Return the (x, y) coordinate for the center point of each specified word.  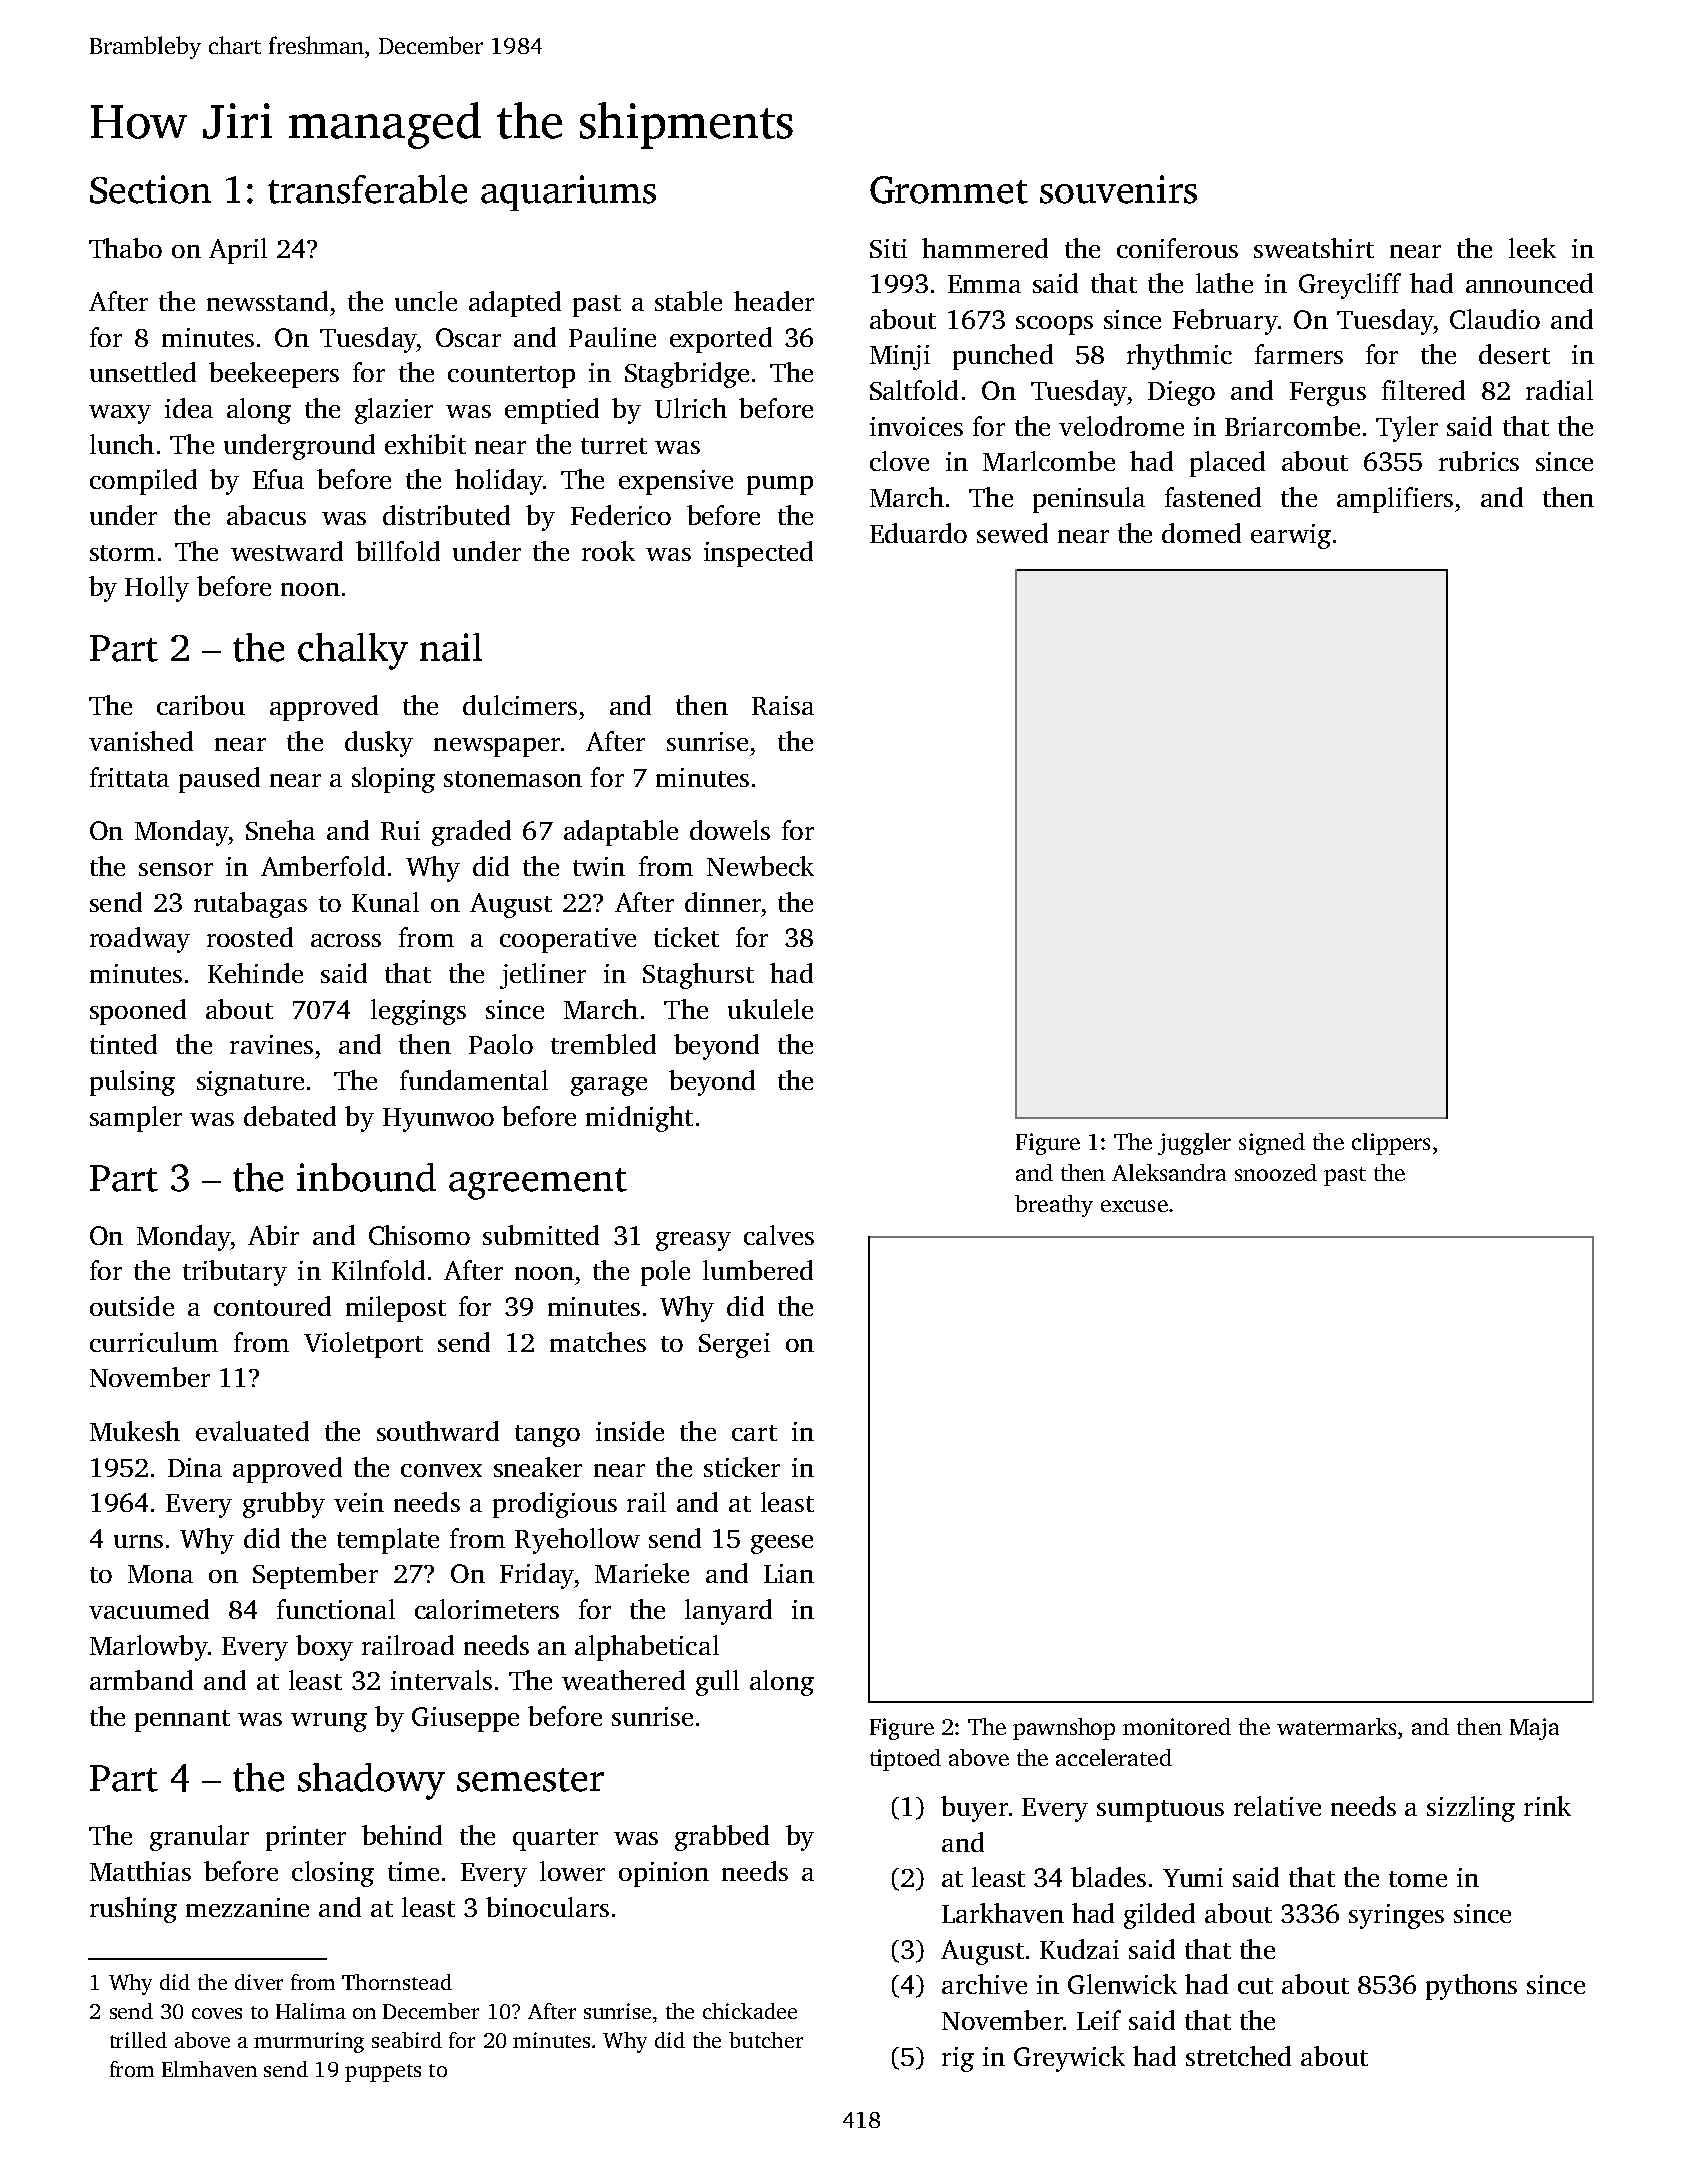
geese (782, 1544)
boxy (324, 1648)
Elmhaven (209, 2069)
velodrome (1121, 426)
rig (958, 2059)
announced (1529, 283)
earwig (1291, 536)
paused (219, 780)
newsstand (267, 301)
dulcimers (520, 705)
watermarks (1336, 1726)
